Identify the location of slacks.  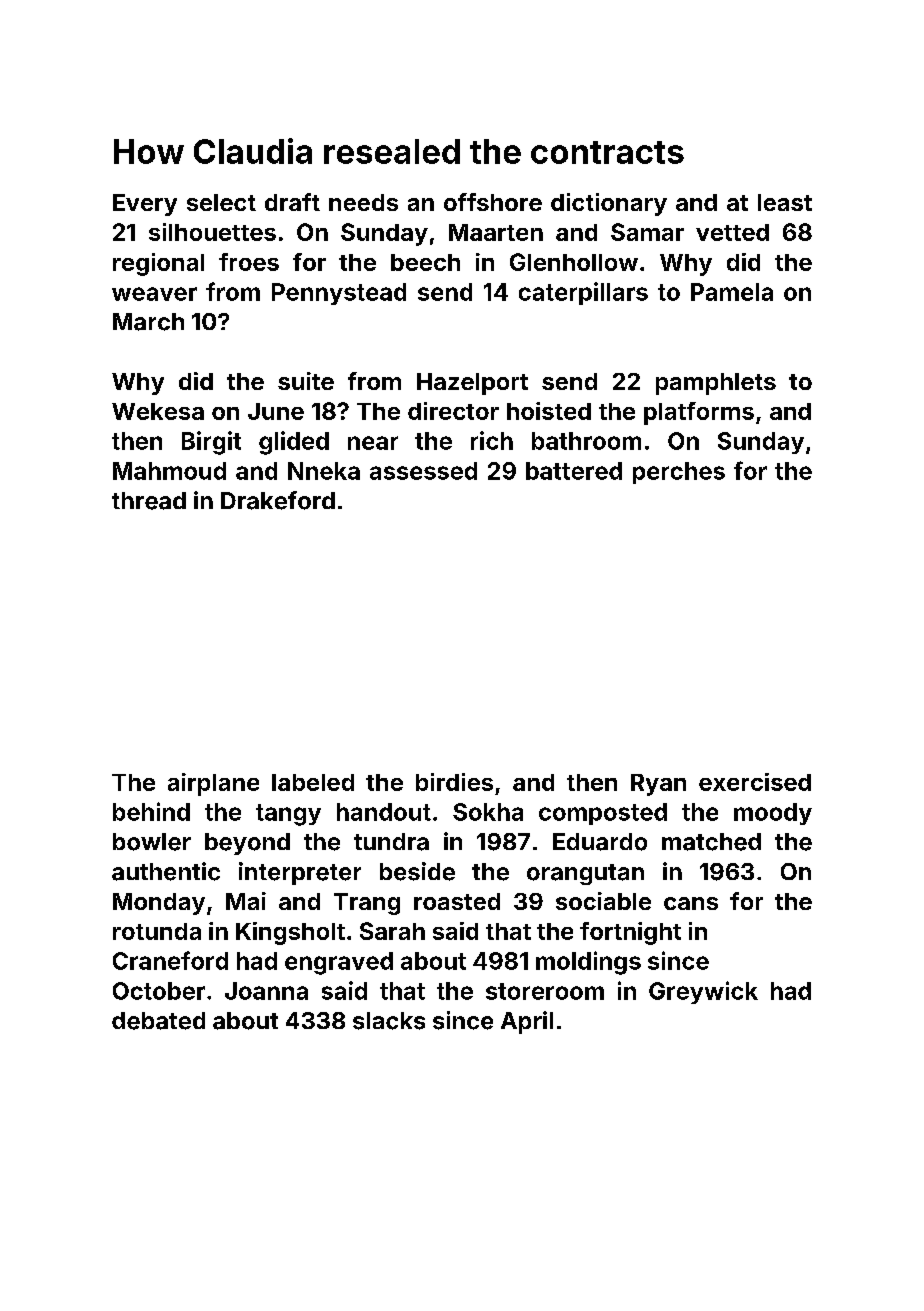
(389, 1021).
